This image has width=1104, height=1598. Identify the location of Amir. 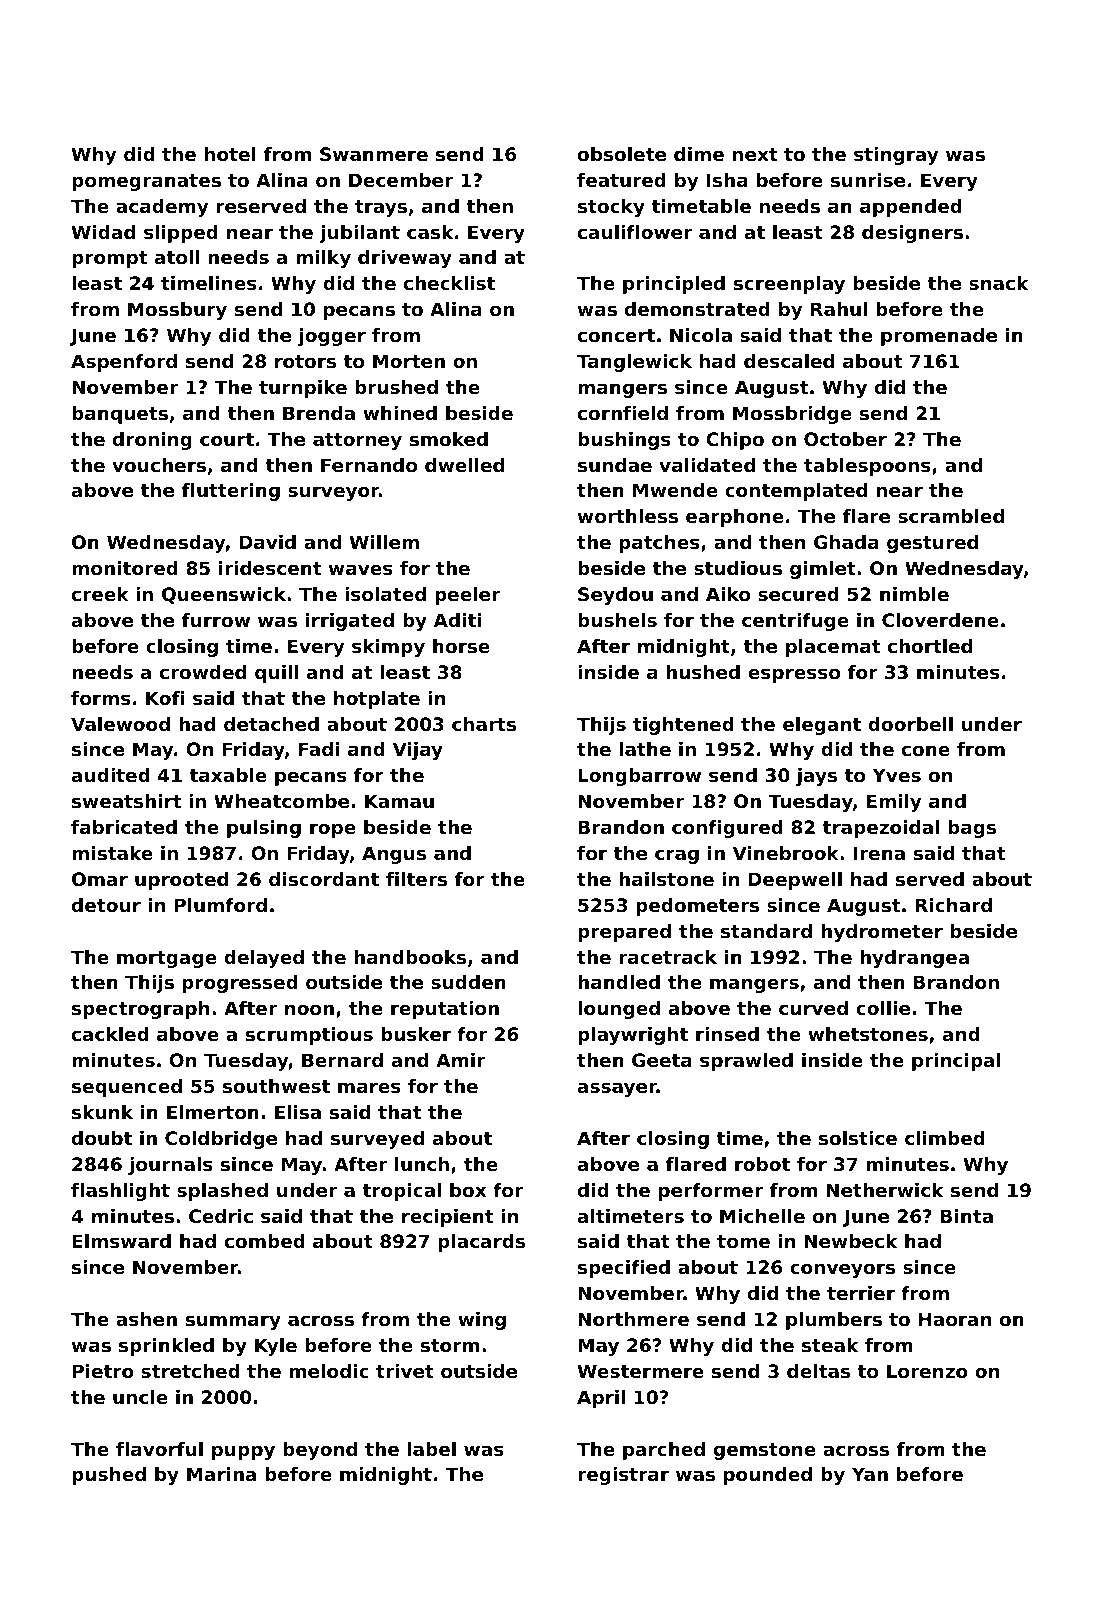
(460, 1060).
